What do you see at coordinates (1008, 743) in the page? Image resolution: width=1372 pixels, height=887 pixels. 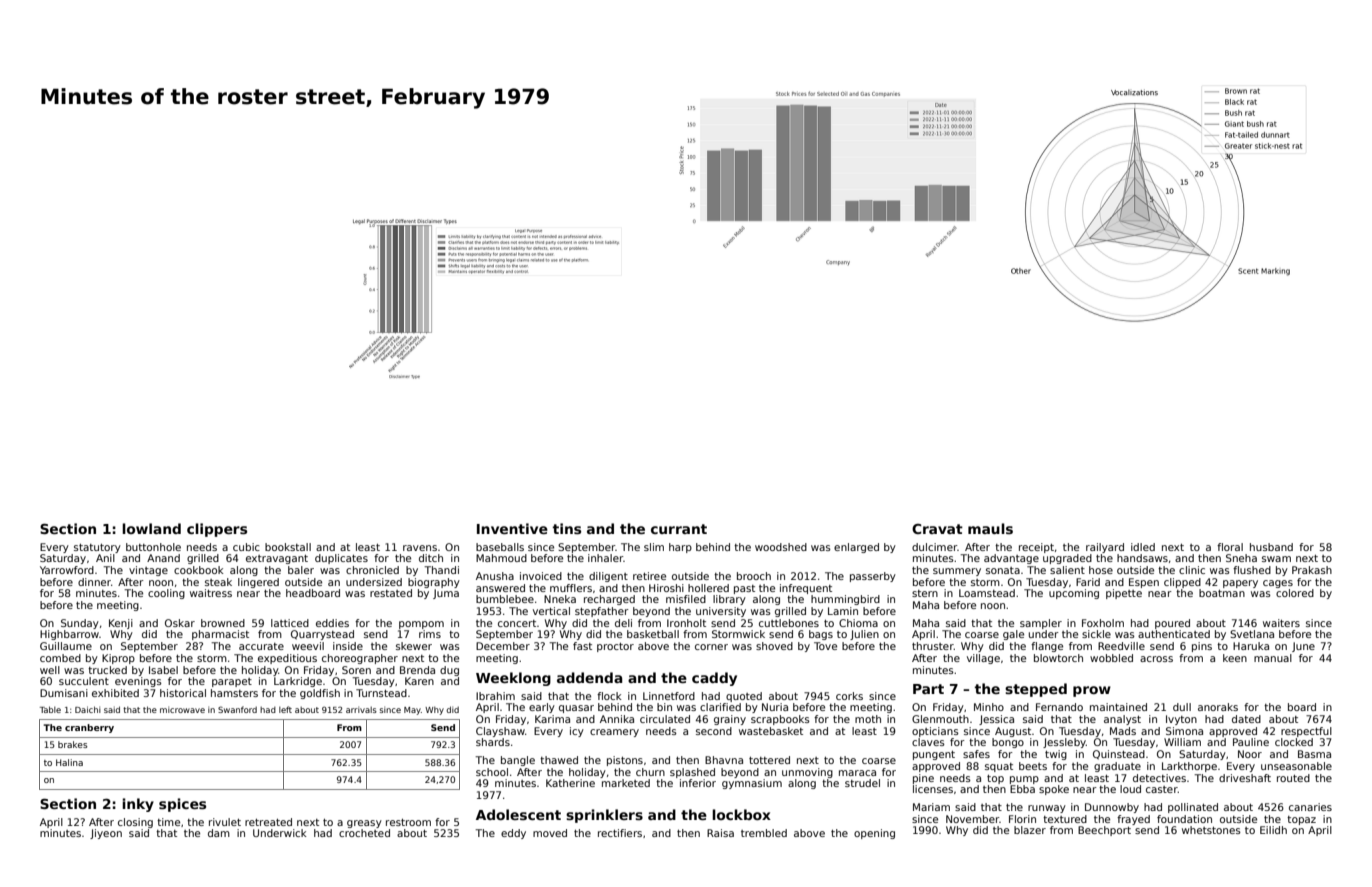 I see `bongo` at bounding box center [1008, 743].
